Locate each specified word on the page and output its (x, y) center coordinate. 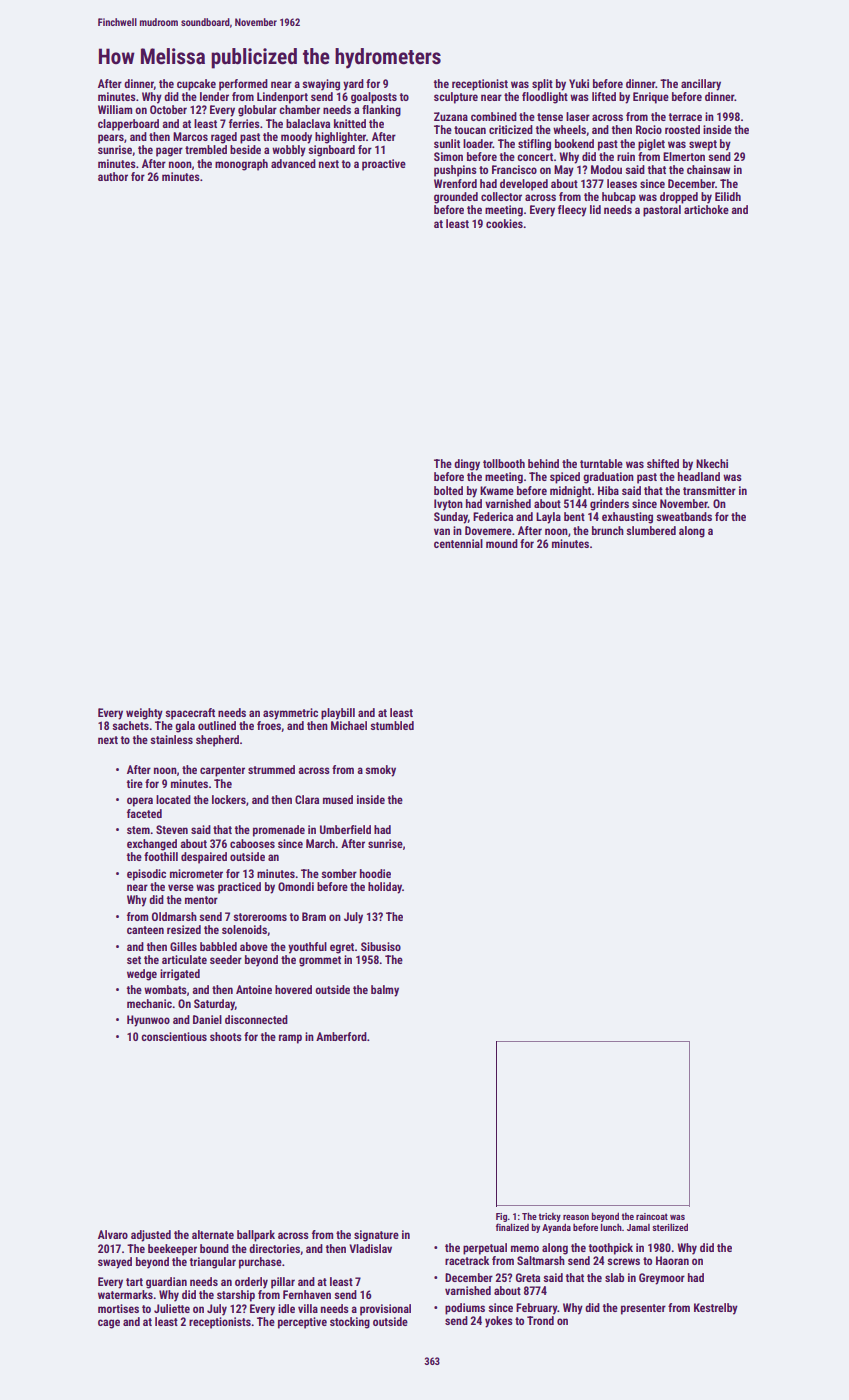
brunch (608, 530)
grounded (456, 198)
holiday (385, 888)
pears (111, 139)
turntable (601, 463)
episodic (146, 875)
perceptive (302, 1323)
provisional (385, 1310)
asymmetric (290, 714)
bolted (448, 490)
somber (339, 873)
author (113, 176)
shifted (663, 463)
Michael (349, 725)
